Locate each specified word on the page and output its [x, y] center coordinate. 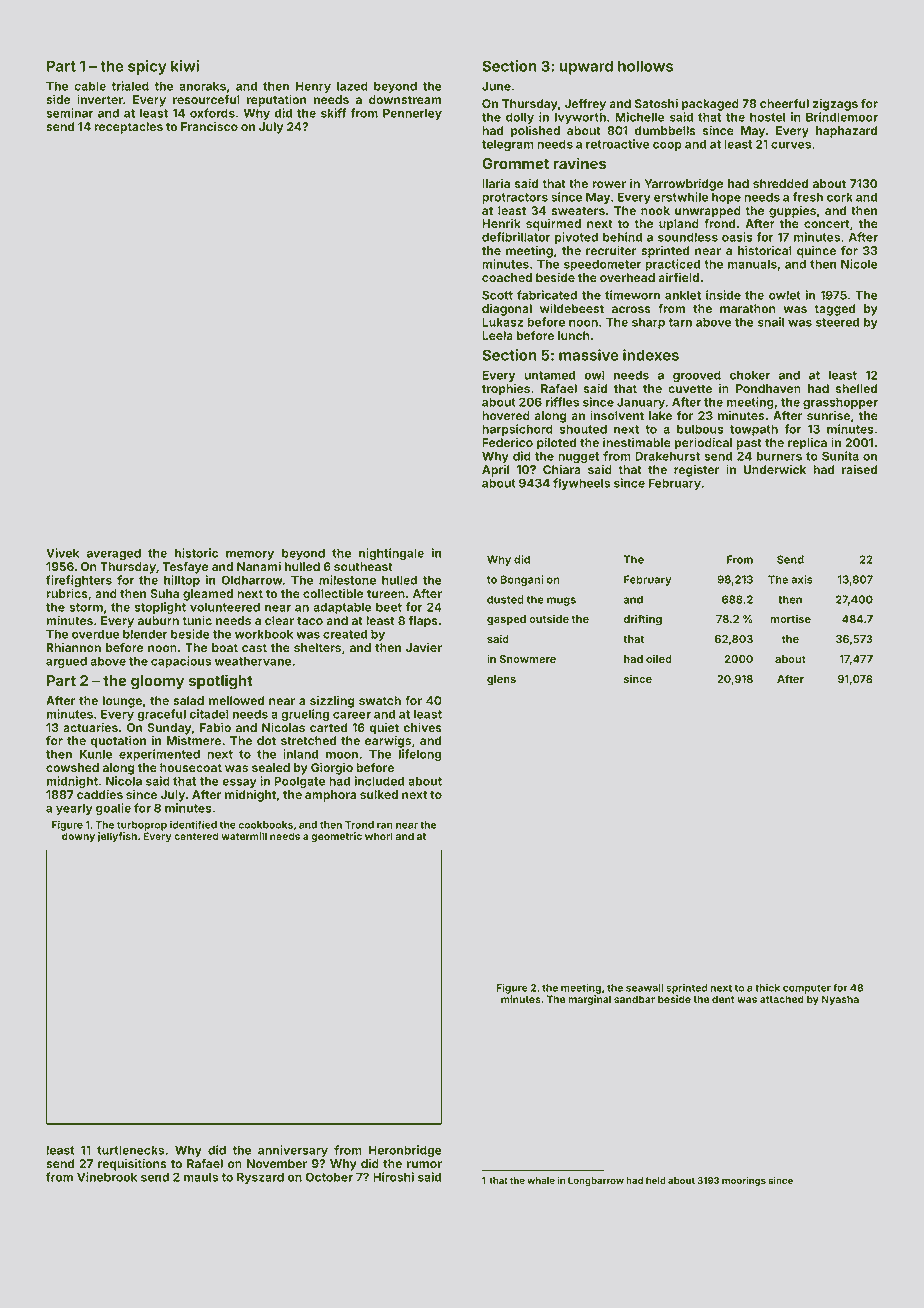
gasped [506, 620]
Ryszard [260, 1178]
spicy [147, 67]
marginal [589, 1000]
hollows [645, 66]
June [496, 86]
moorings [744, 1181]
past [749, 444]
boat [225, 647]
